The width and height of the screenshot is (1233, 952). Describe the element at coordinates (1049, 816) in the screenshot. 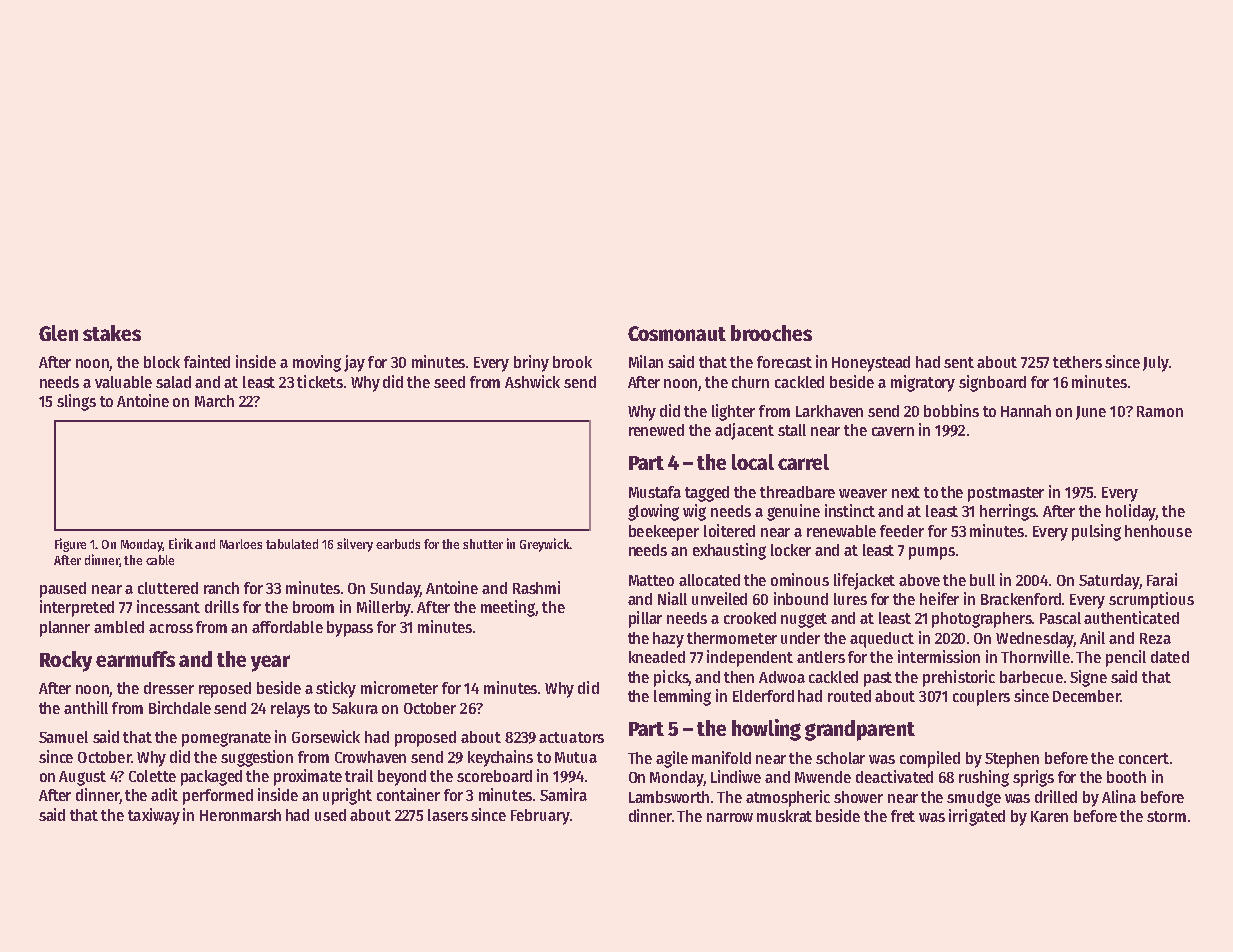

I see `Karen` at that location.
